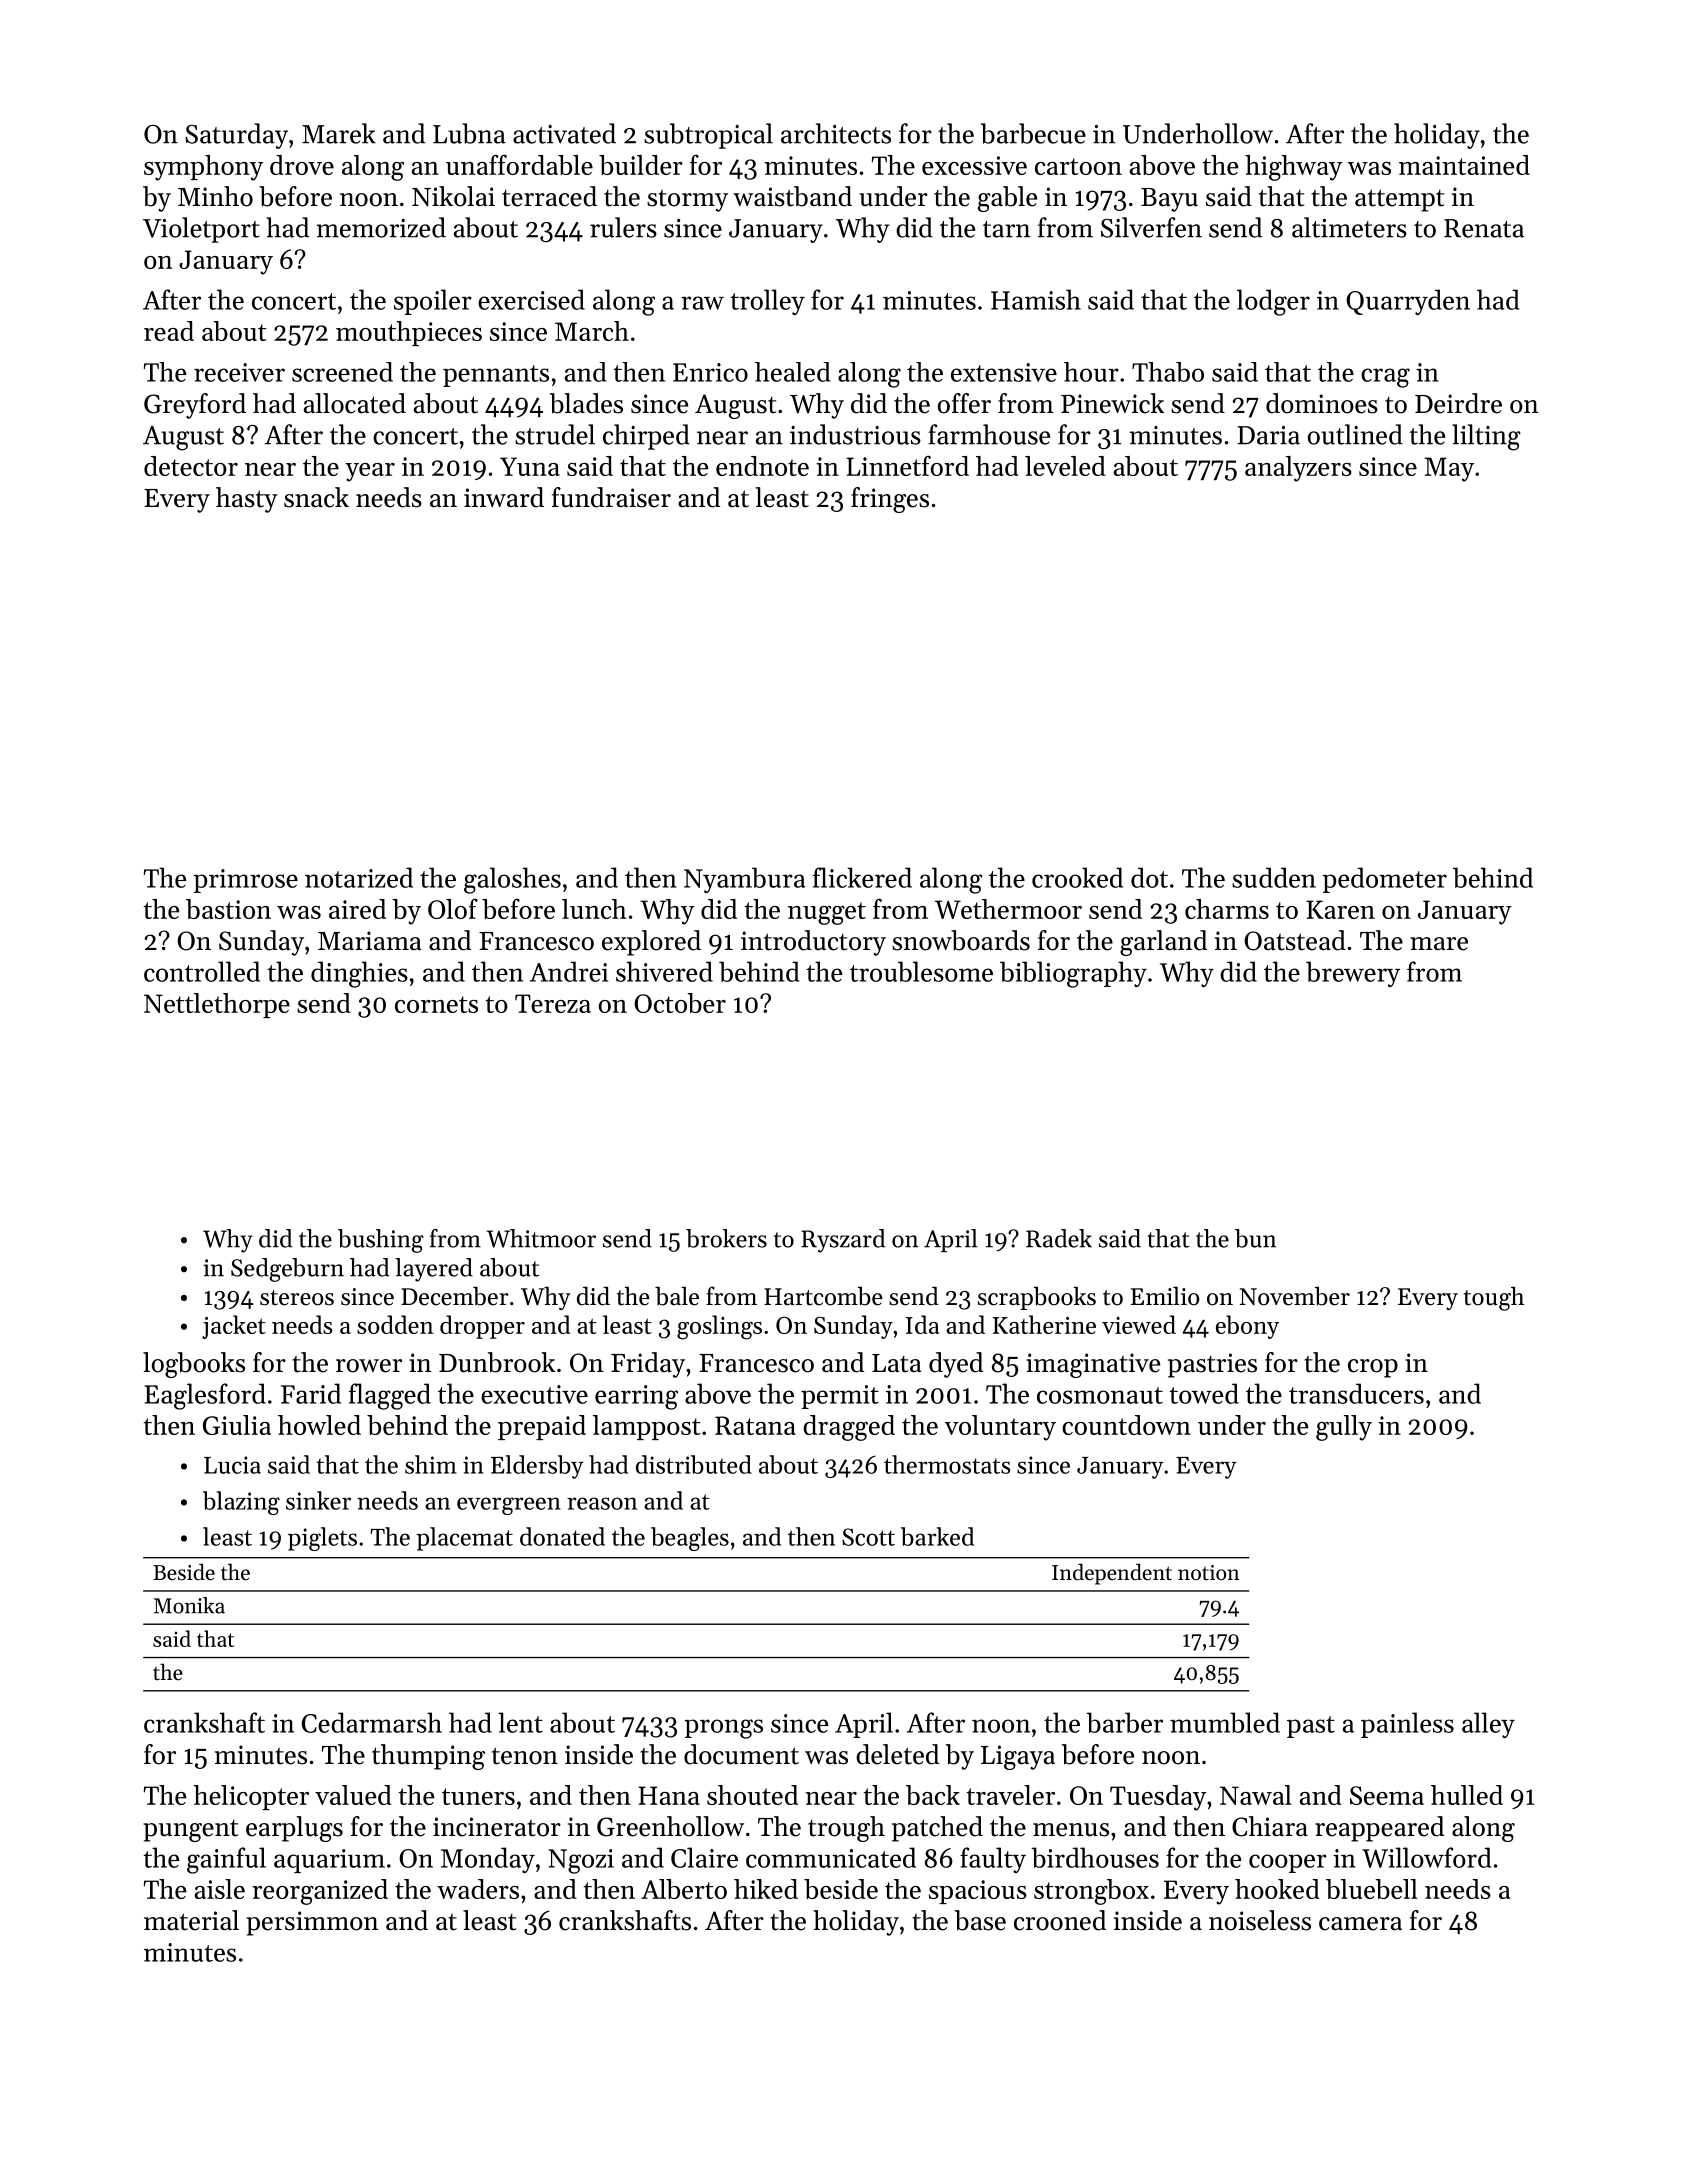 The width and height of the screenshot is (1683, 2178). What do you see at coordinates (190, 1830) in the screenshot?
I see `pungent` at bounding box center [190, 1830].
